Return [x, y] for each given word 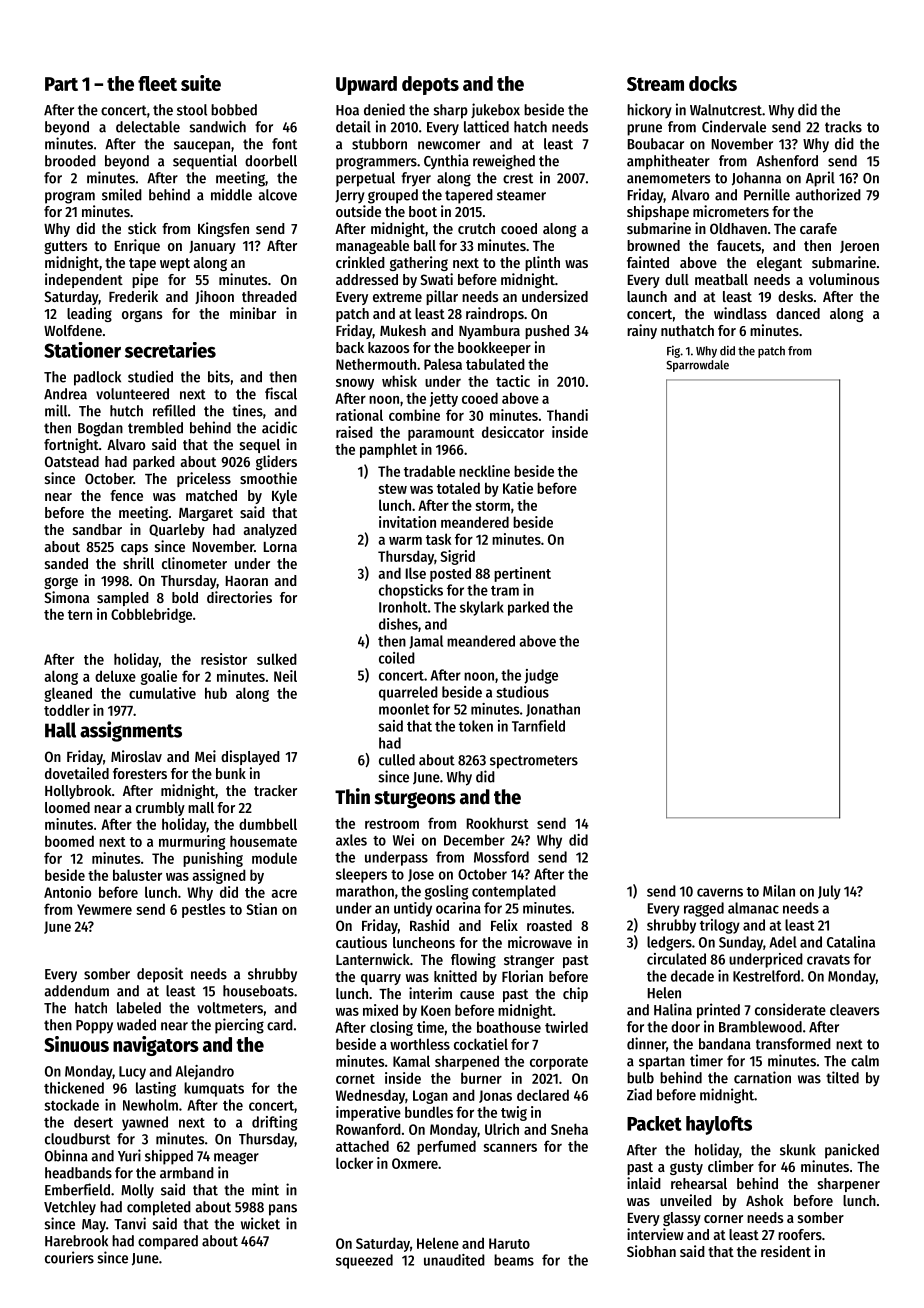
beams [514, 1260]
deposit [160, 975]
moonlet [404, 709]
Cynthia [446, 162]
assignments [131, 731]
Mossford [501, 857]
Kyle [284, 497]
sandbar [97, 529]
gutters [65, 247]
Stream [655, 84]
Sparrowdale [697, 366]
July [829, 892]
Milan [779, 891]
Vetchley [70, 1208]
